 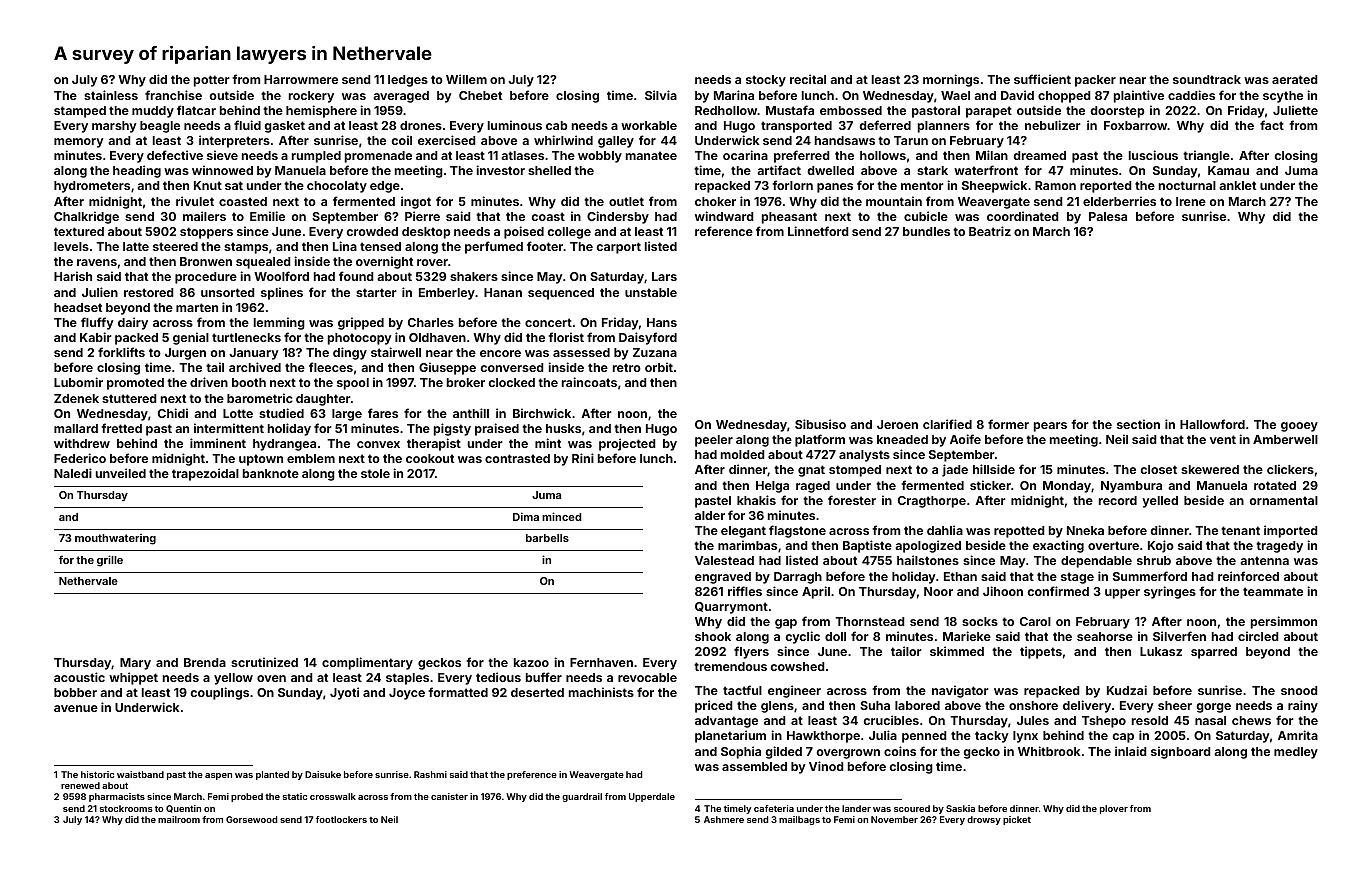 I want to click on Sibusiso, so click(x=820, y=424).
